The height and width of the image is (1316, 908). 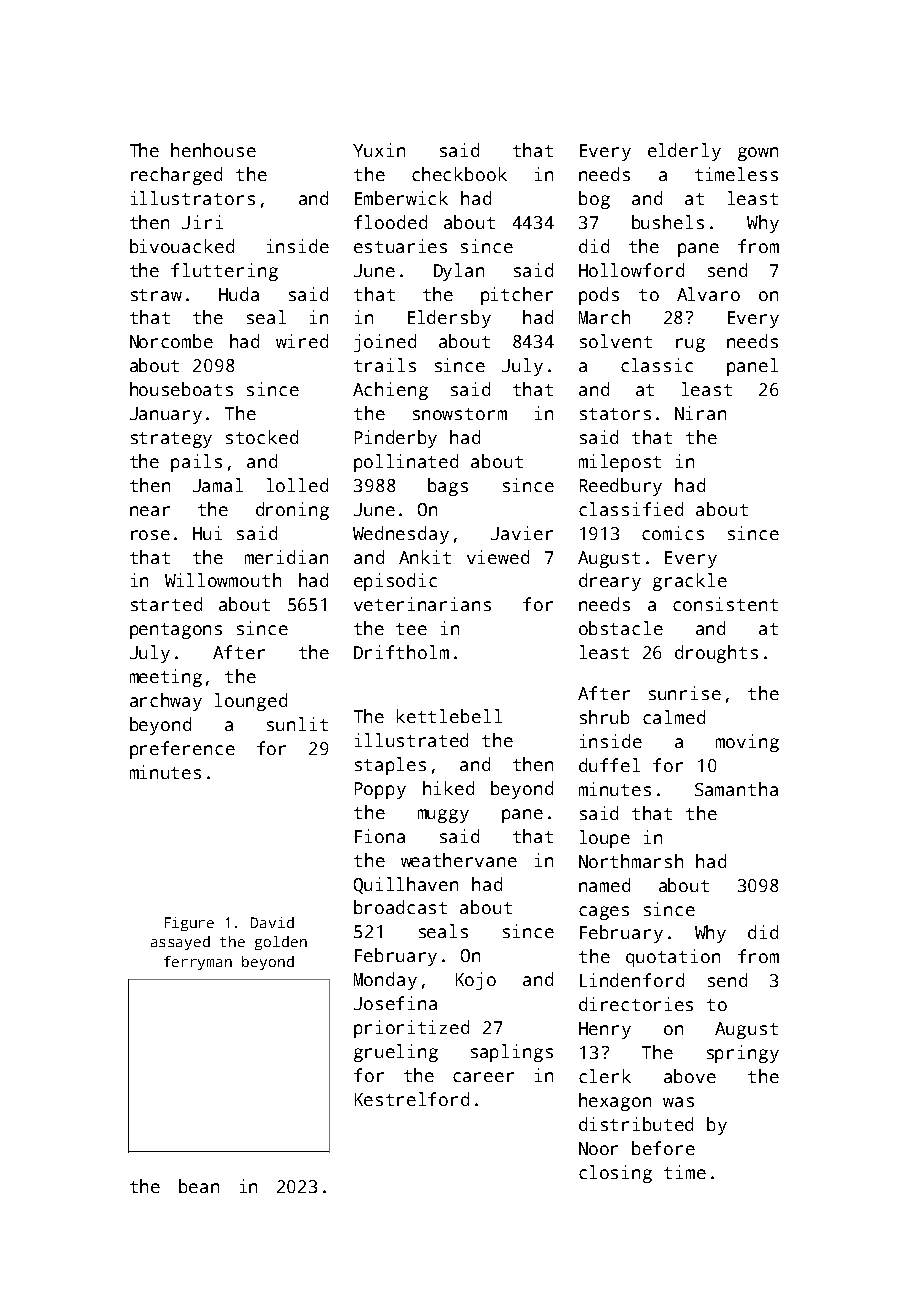 What do you see at coordinates (171, 440) in the image?
I see `strategy` at bounding box center [171, 440].
